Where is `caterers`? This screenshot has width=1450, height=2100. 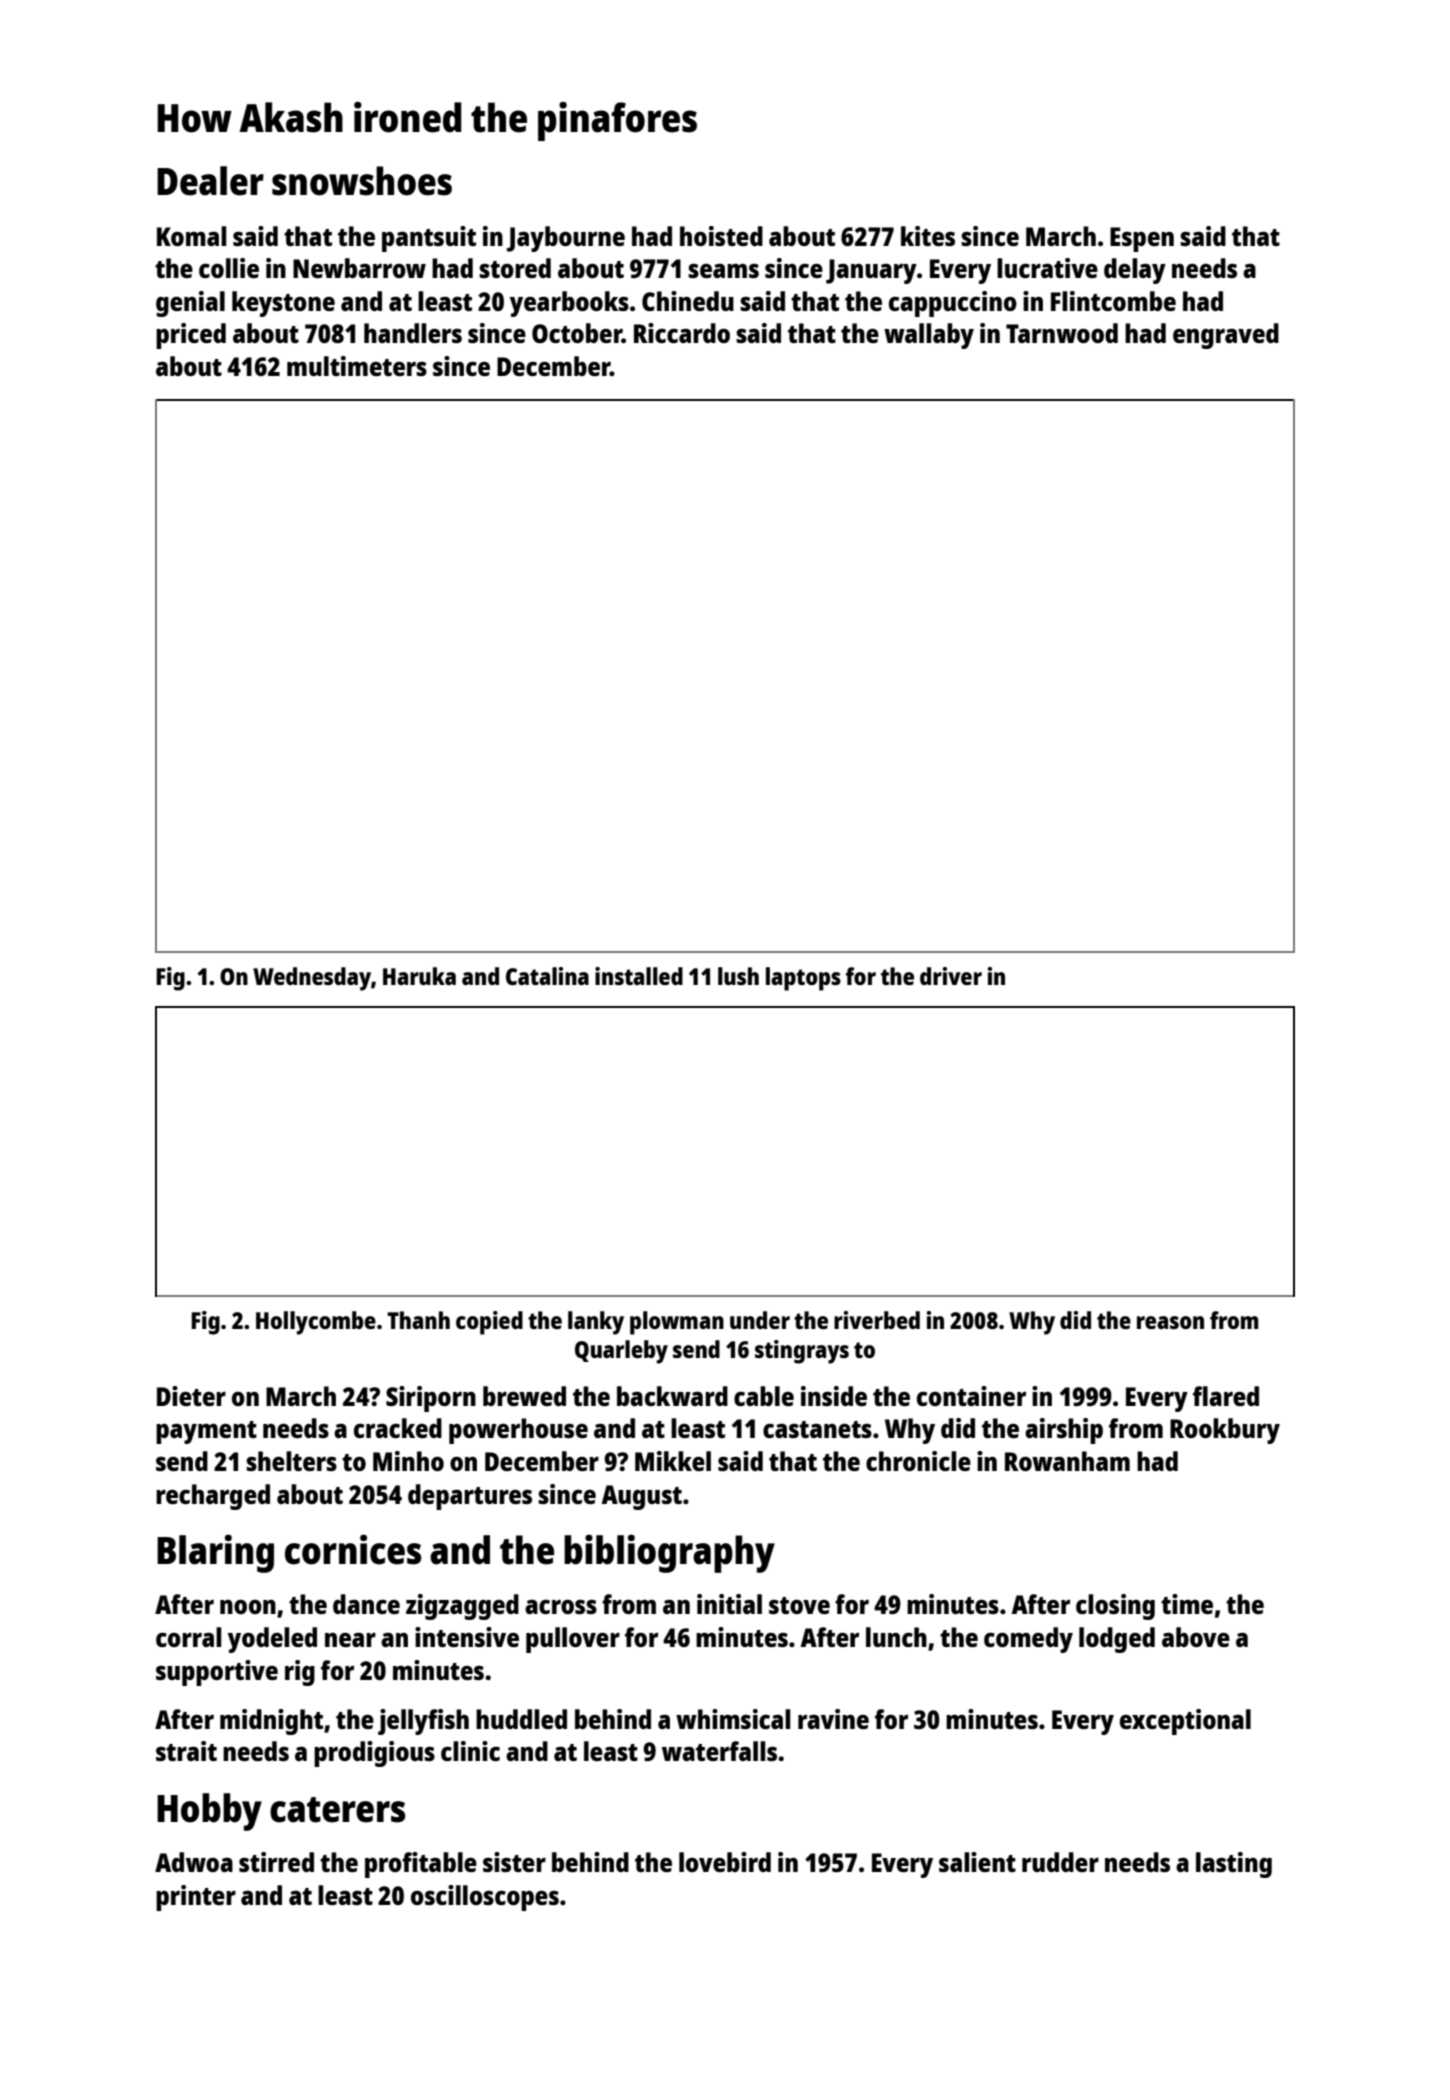 caterers is located at coordinates (337, 1810).
